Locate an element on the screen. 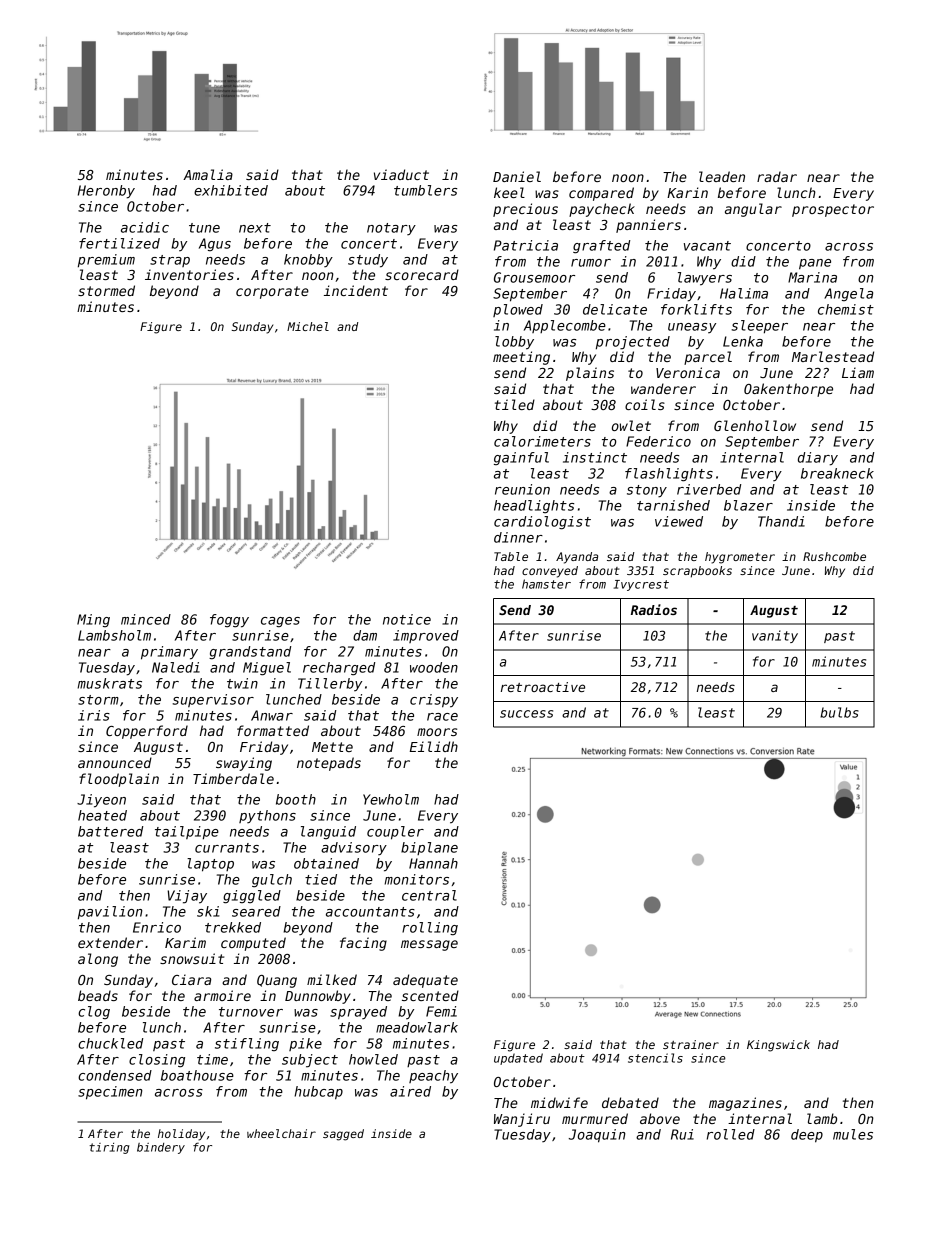 The height and width of the screenshot is (1233, 952). updated is located at coordinates (518, 1059).
